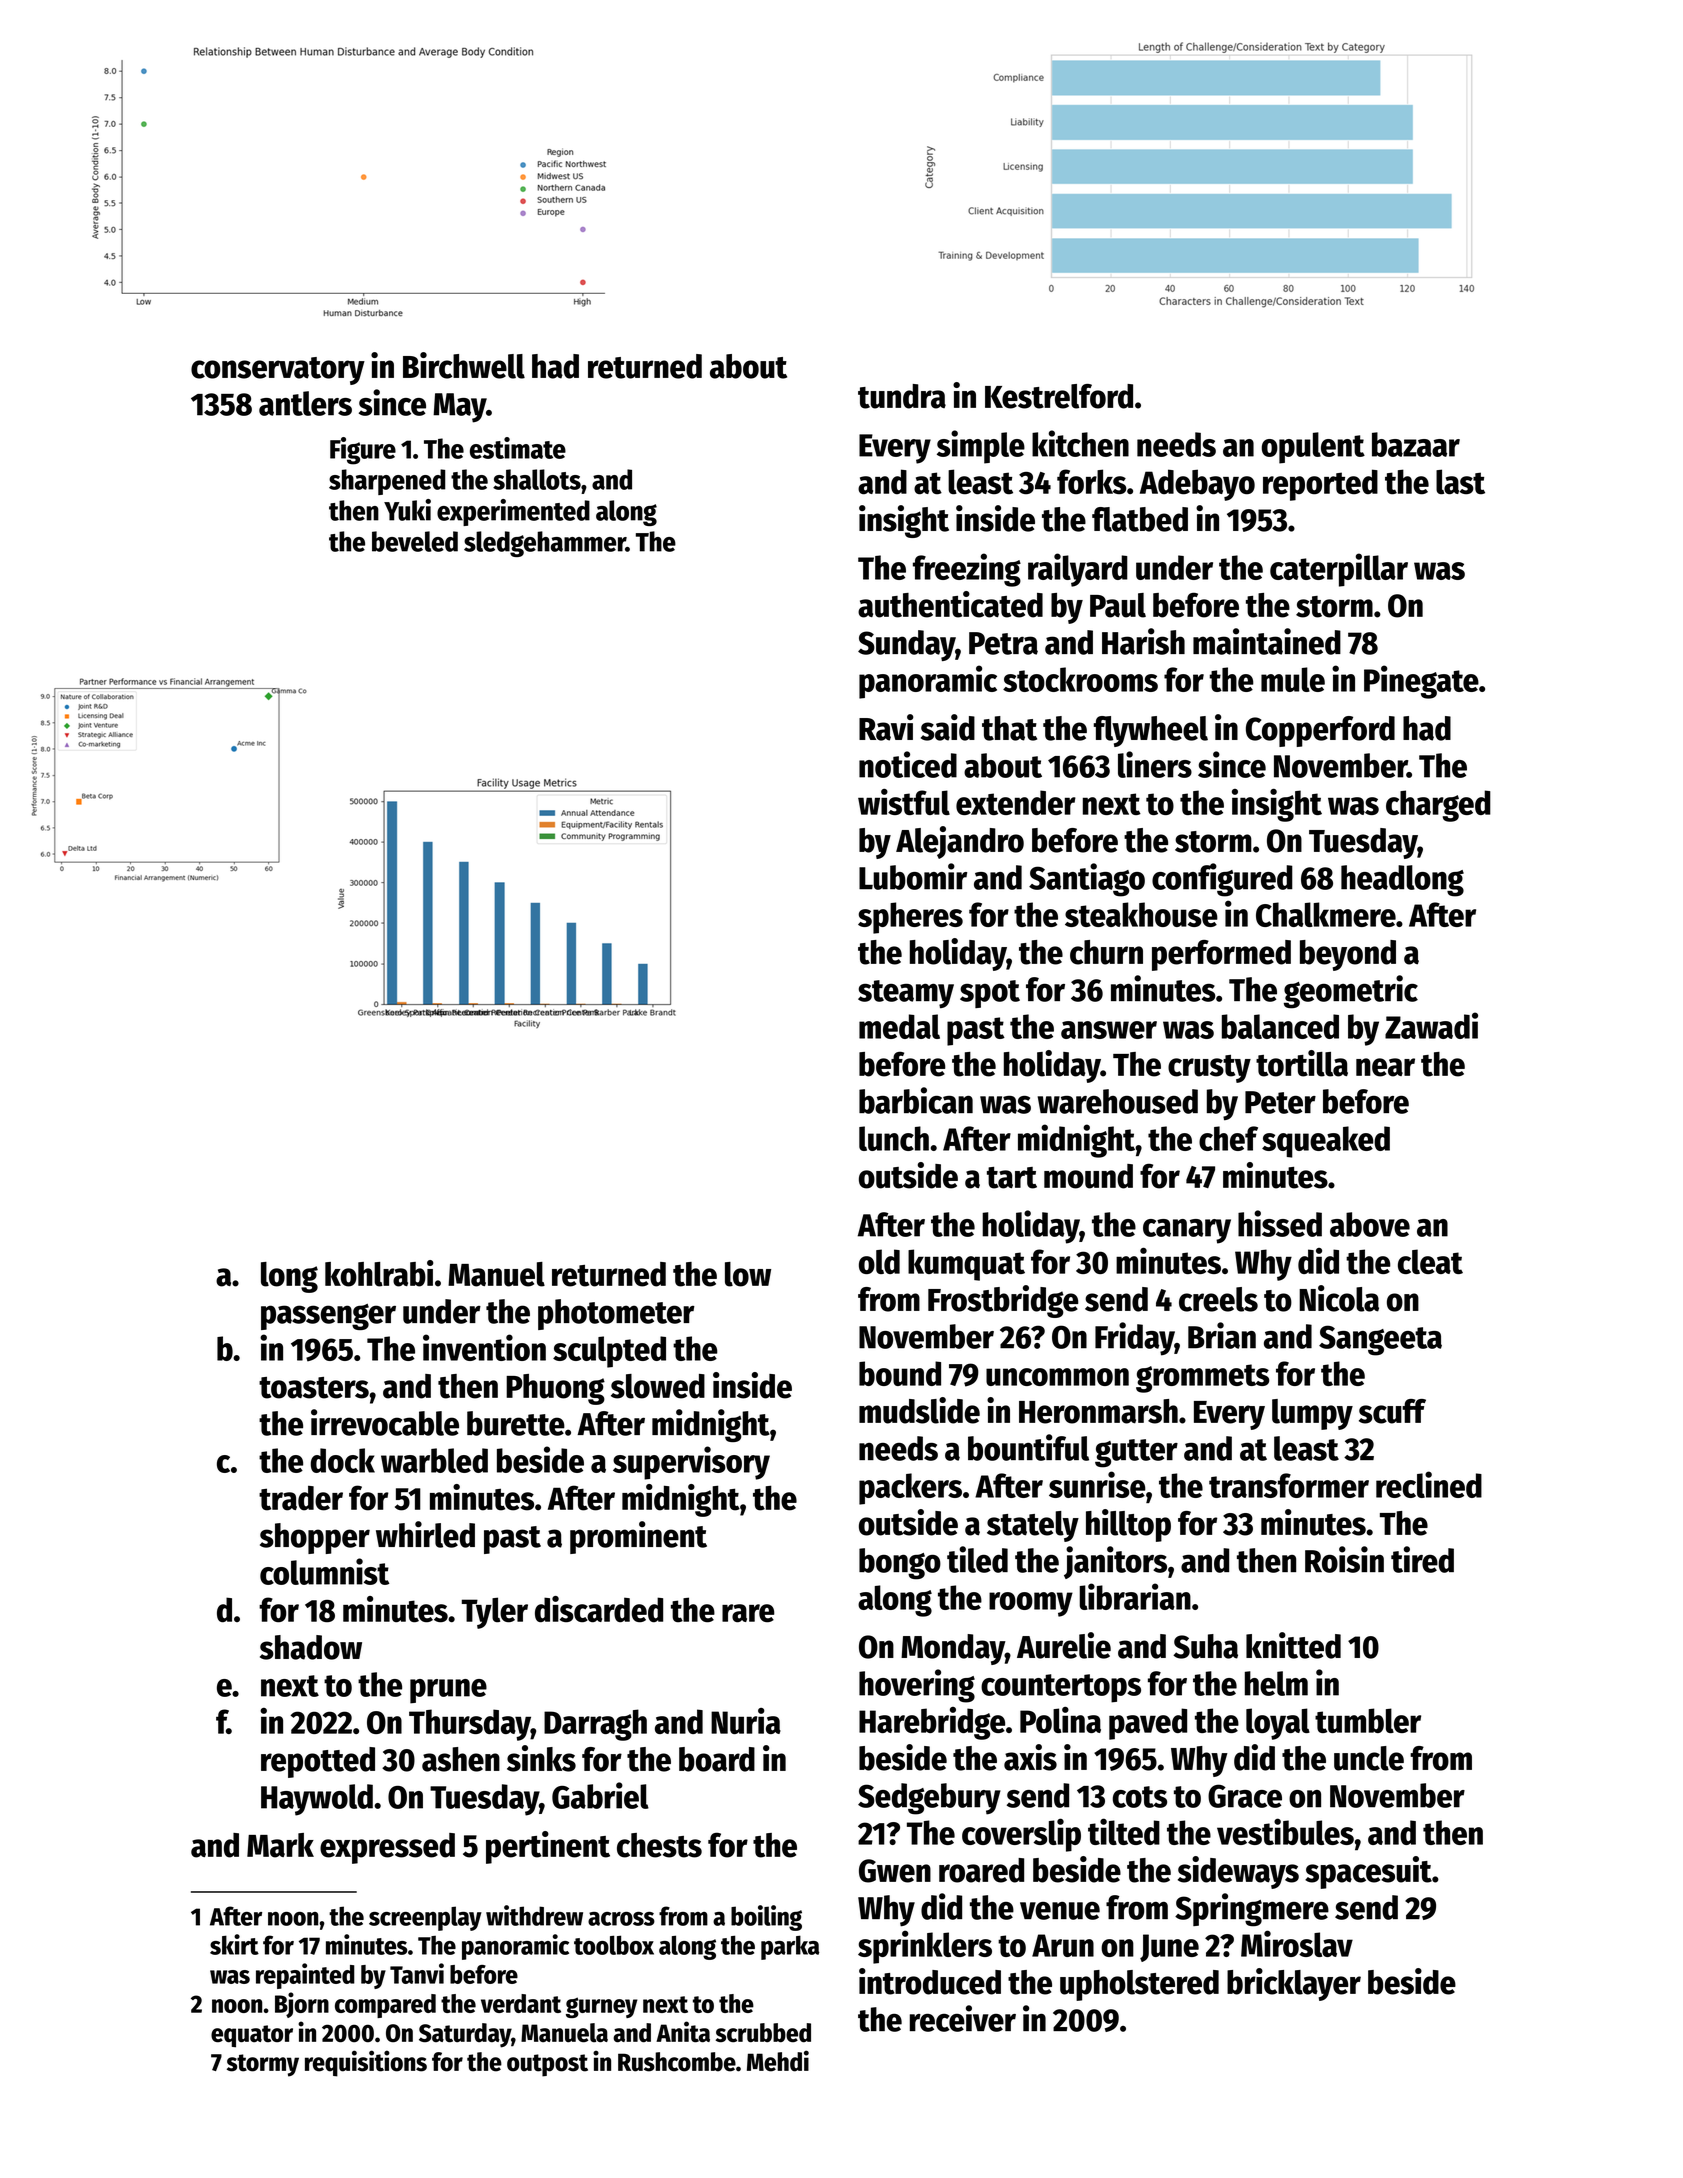 The image size is (1683, 2178). I want to click on compared, so click(385, 2006).
